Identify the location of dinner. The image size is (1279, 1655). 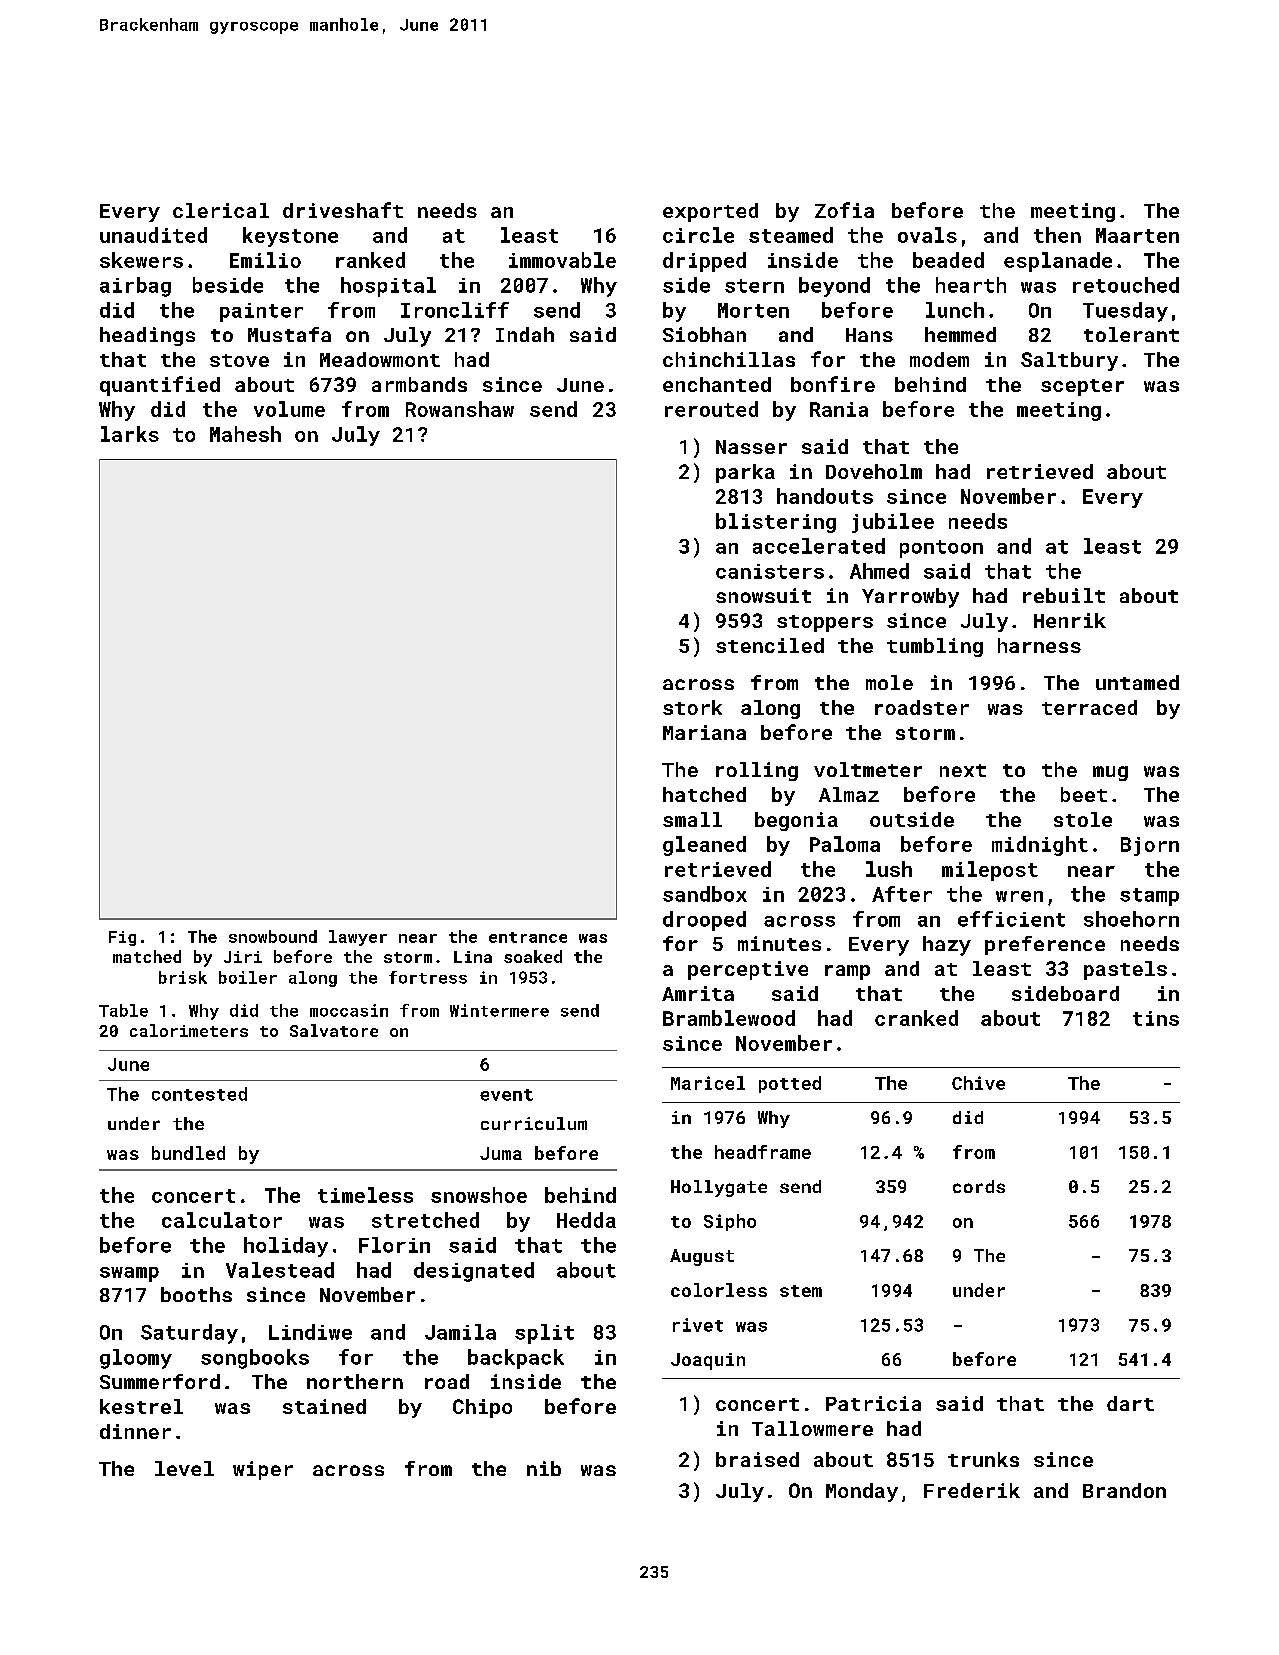
(135, 1431).
